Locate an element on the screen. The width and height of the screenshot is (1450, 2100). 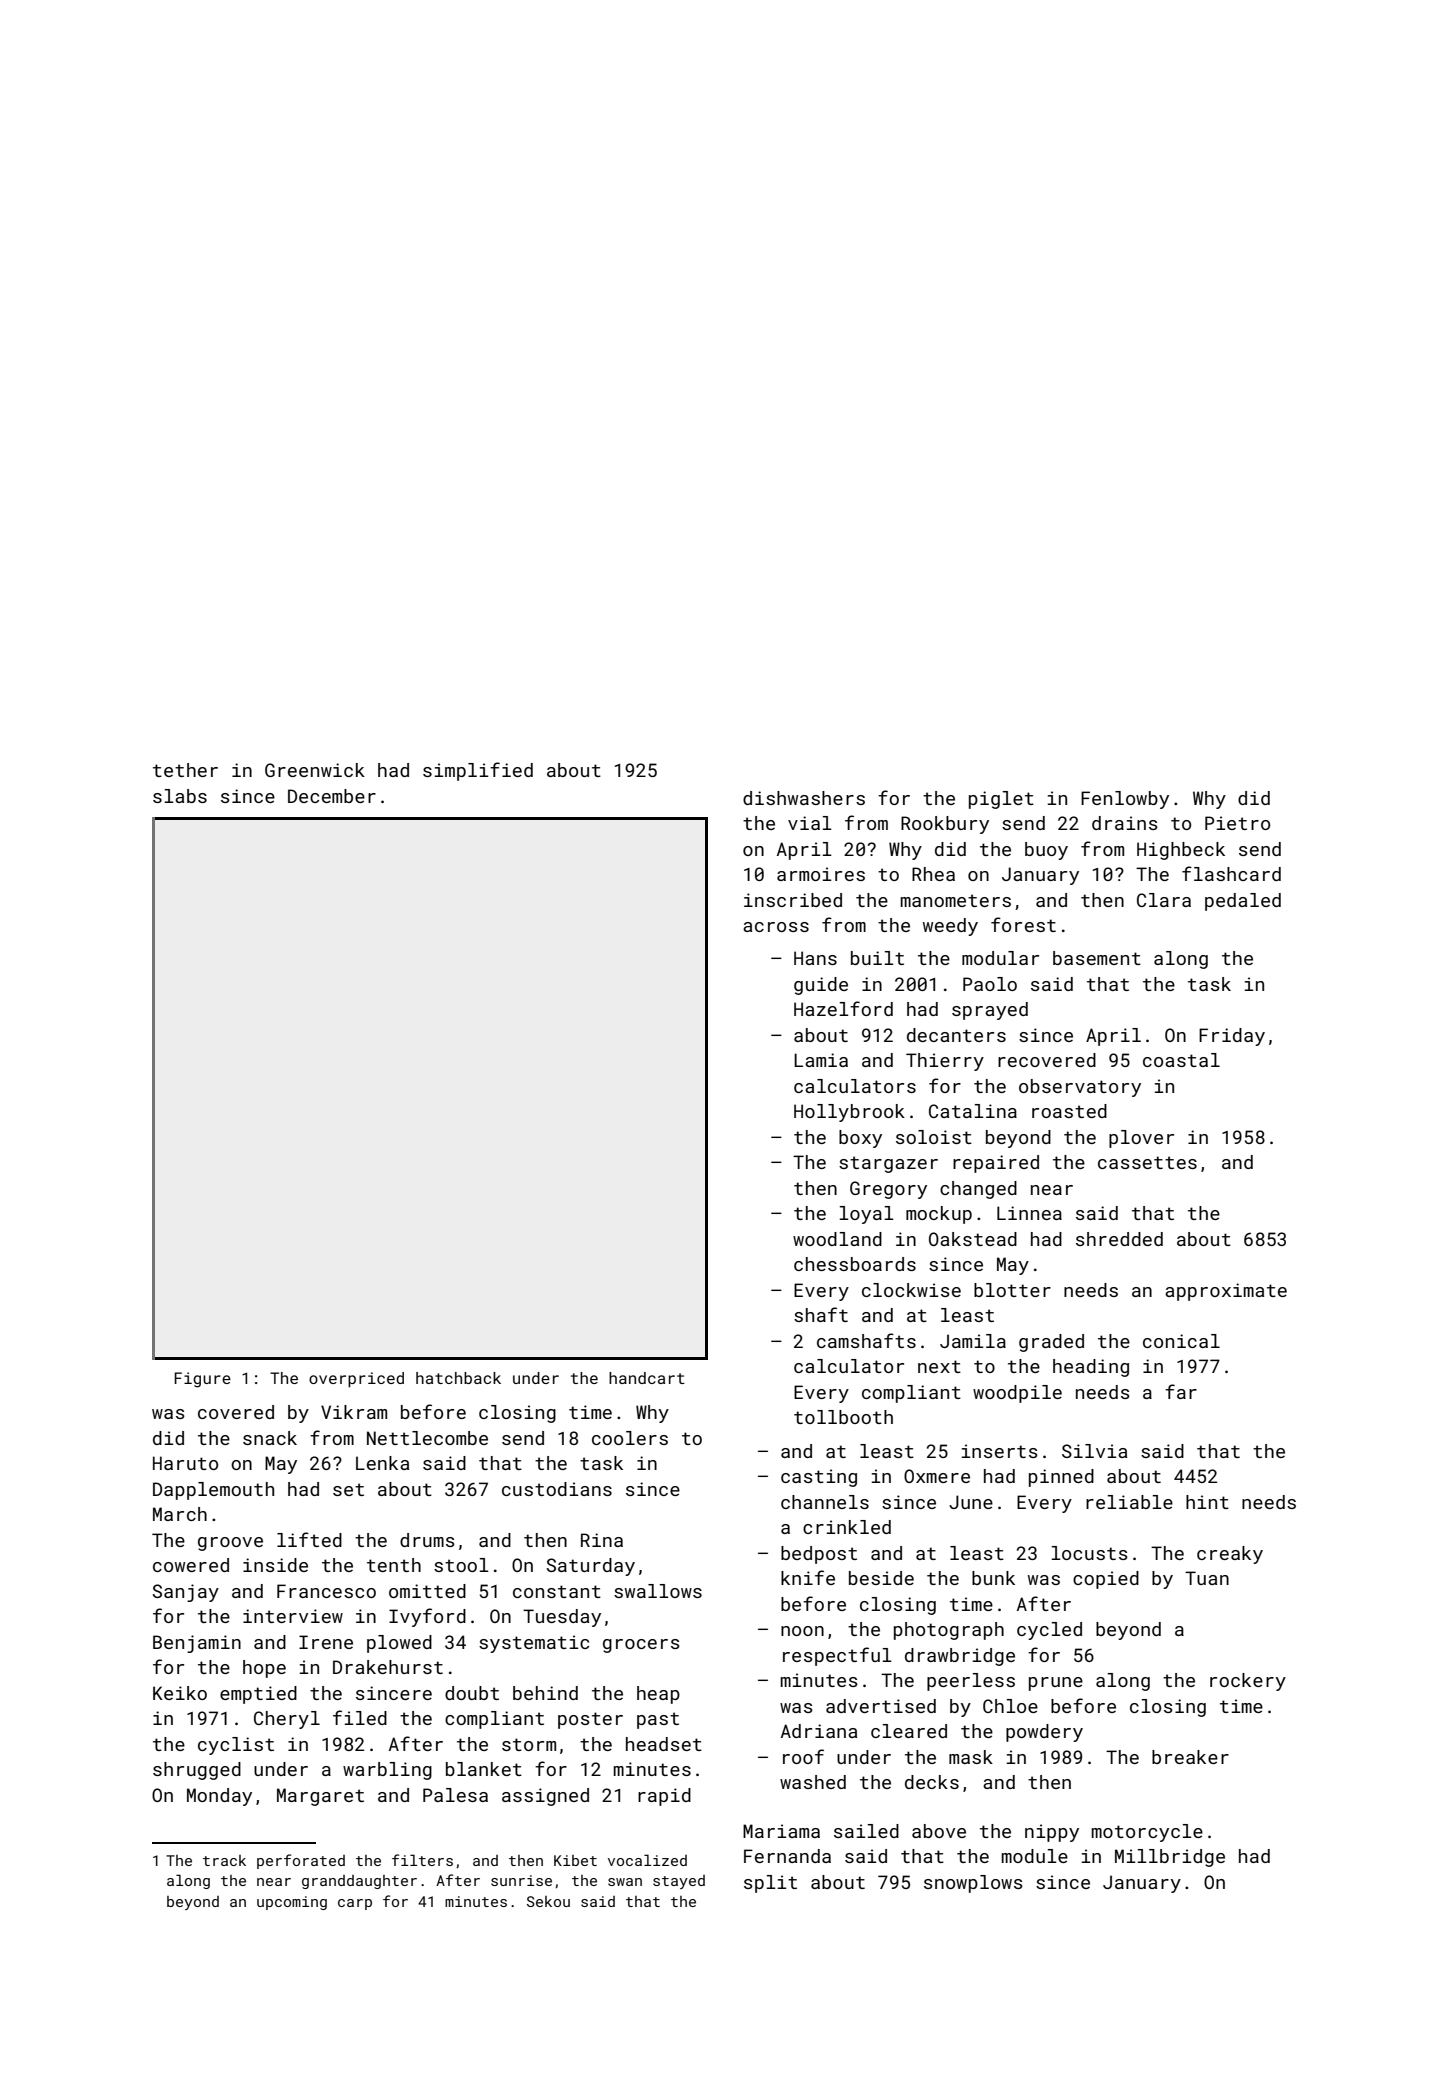
locusts is located at coordinates (1090, 1553).
